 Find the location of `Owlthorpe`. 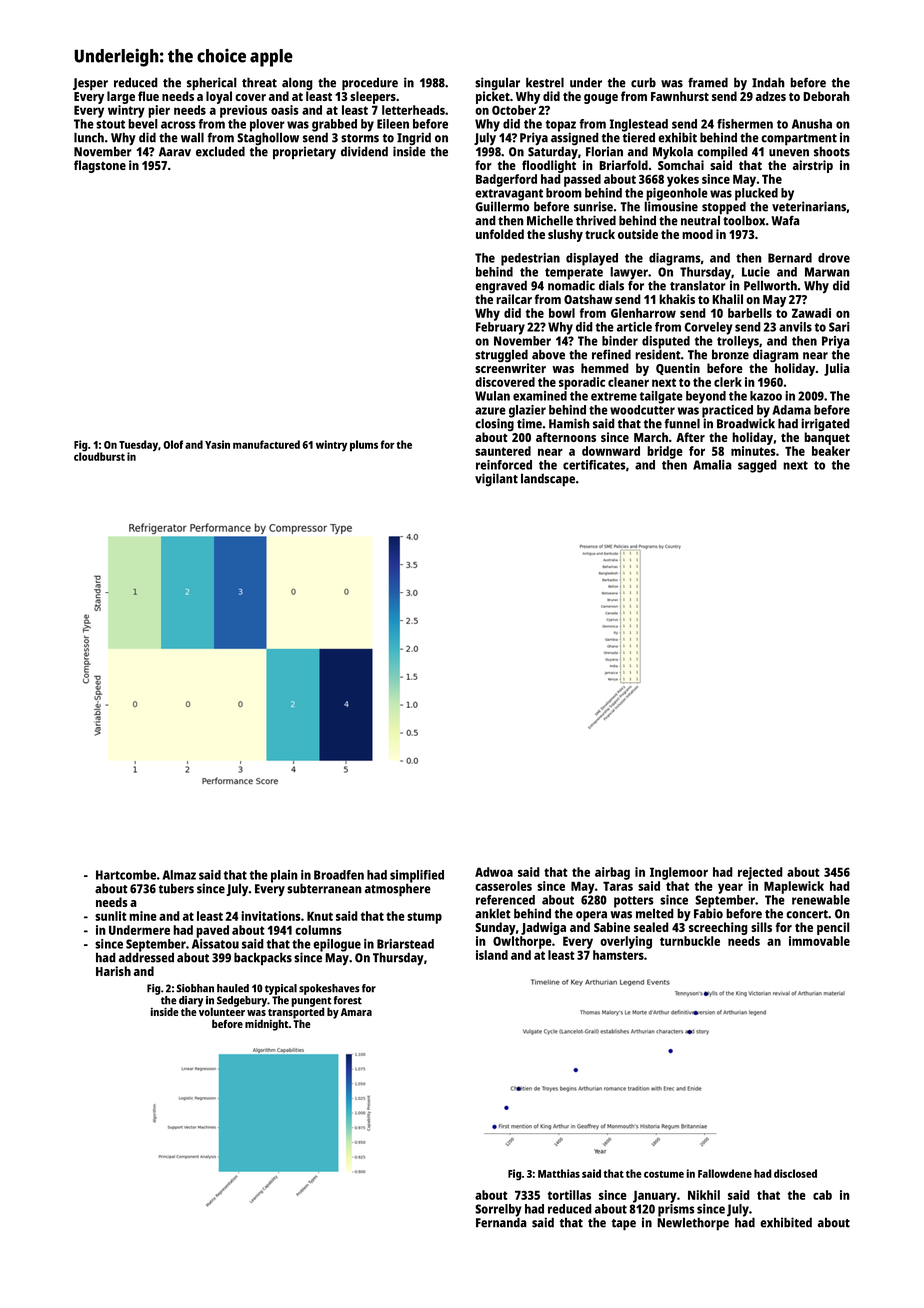

Owlthorpe is located at coordinates (522, 942).
